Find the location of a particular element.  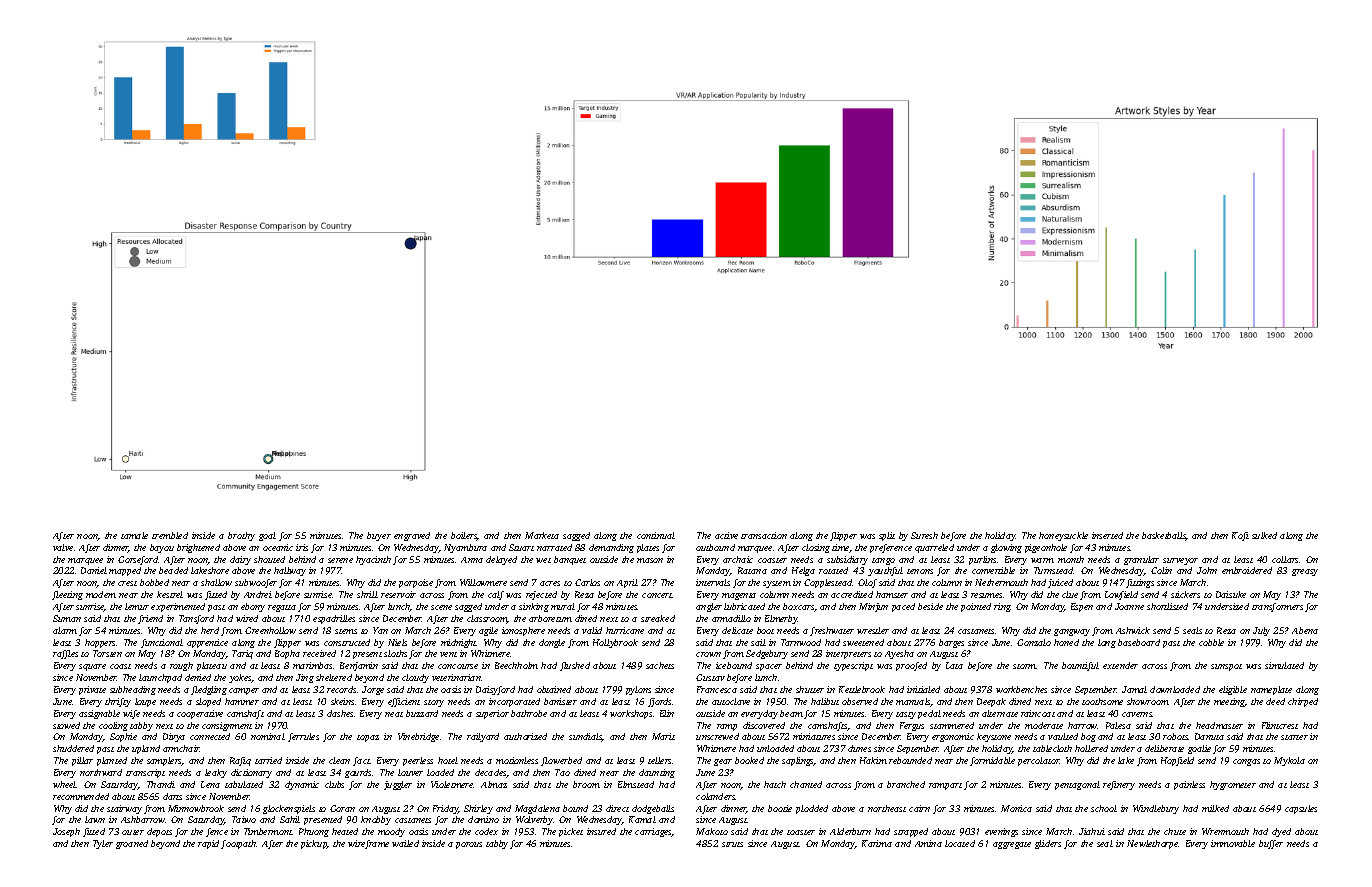

flushed is located at coordinates (575, 666).
